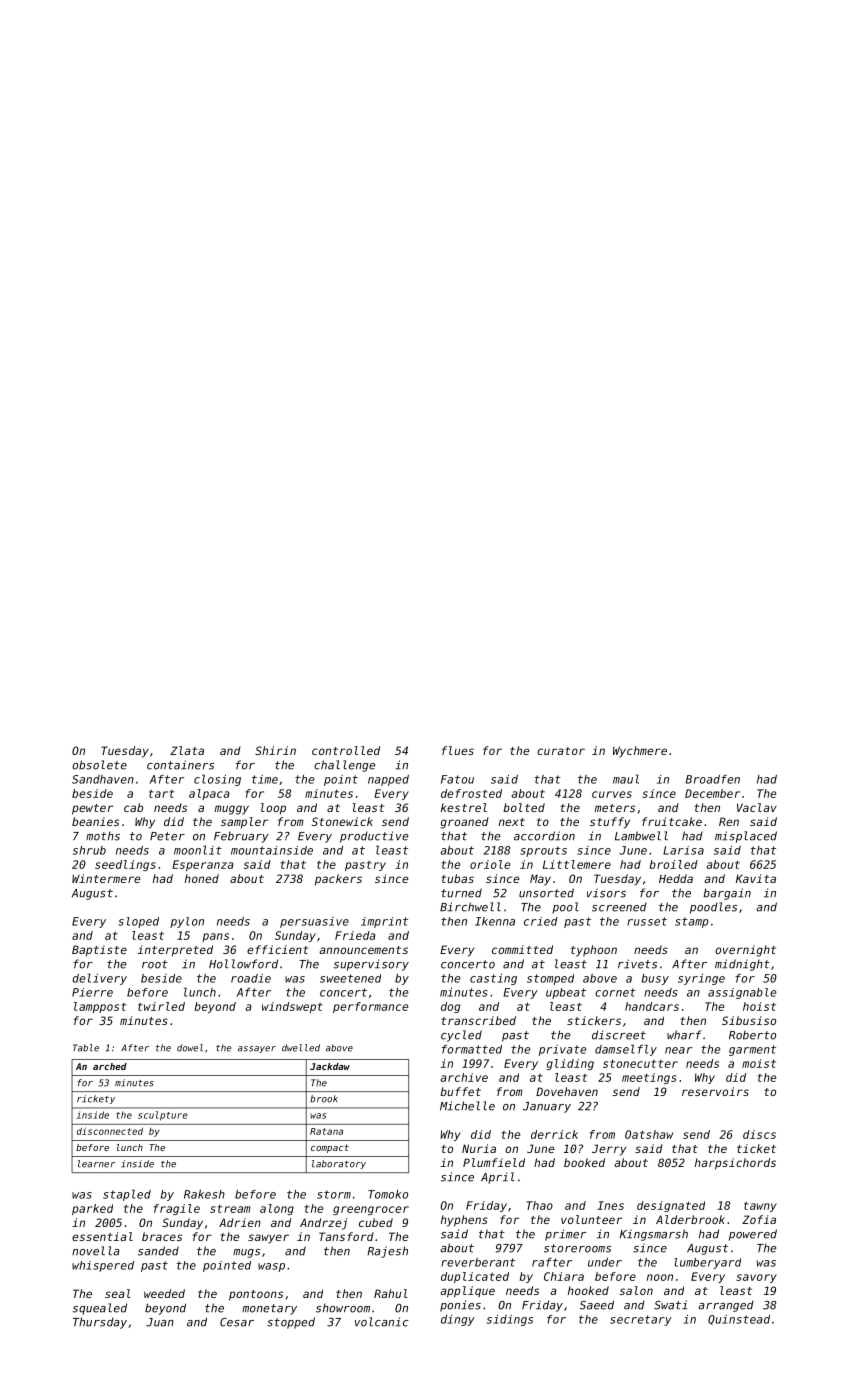 The width and height of the image is (849, 1400). What do you see at coordinates (522, 949) in the image?
I see `committed` at bounding box center [522, 949].
